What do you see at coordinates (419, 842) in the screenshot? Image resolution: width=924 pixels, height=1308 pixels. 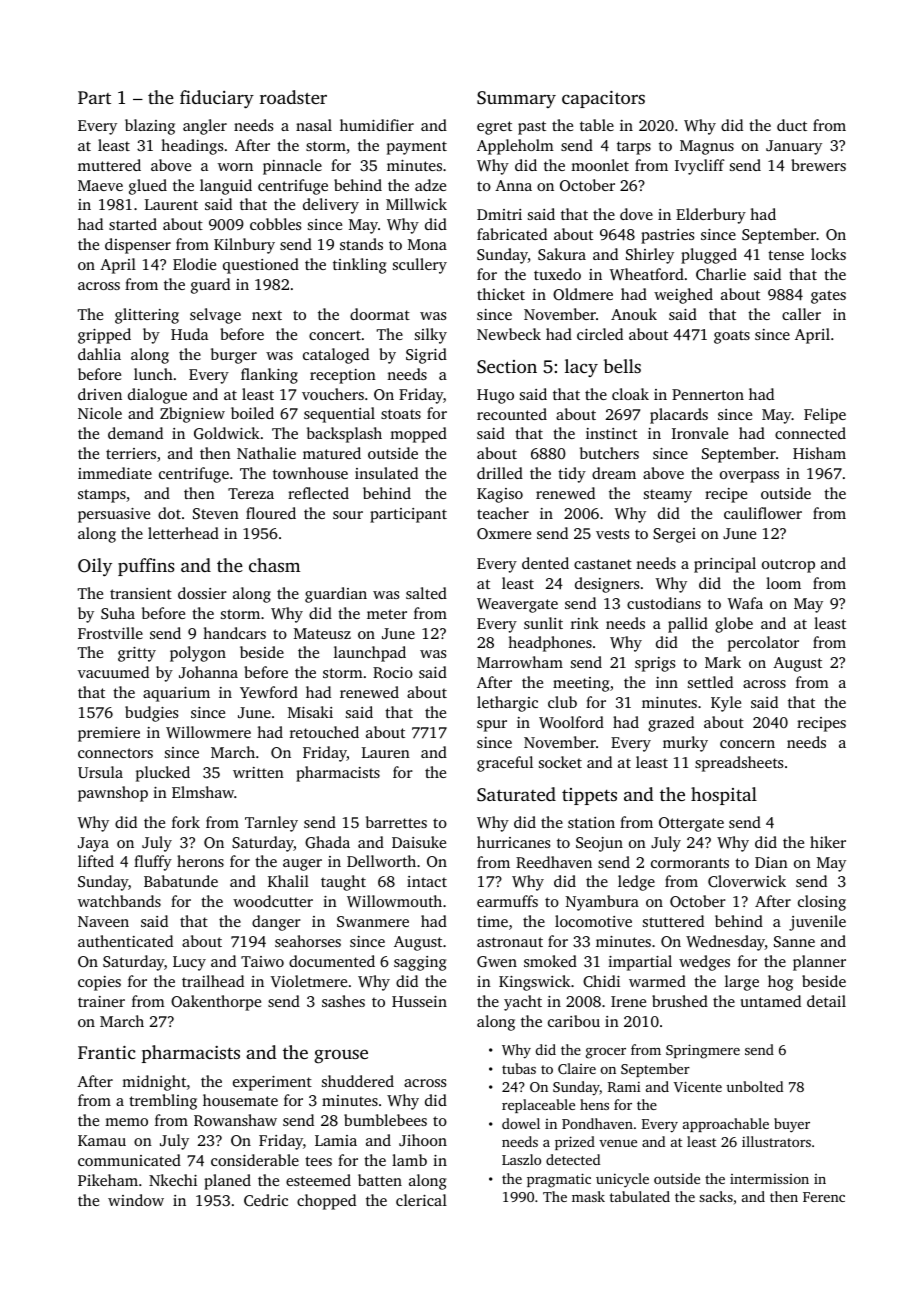 I see `Daisuke` at bounding box center [419, 842].
